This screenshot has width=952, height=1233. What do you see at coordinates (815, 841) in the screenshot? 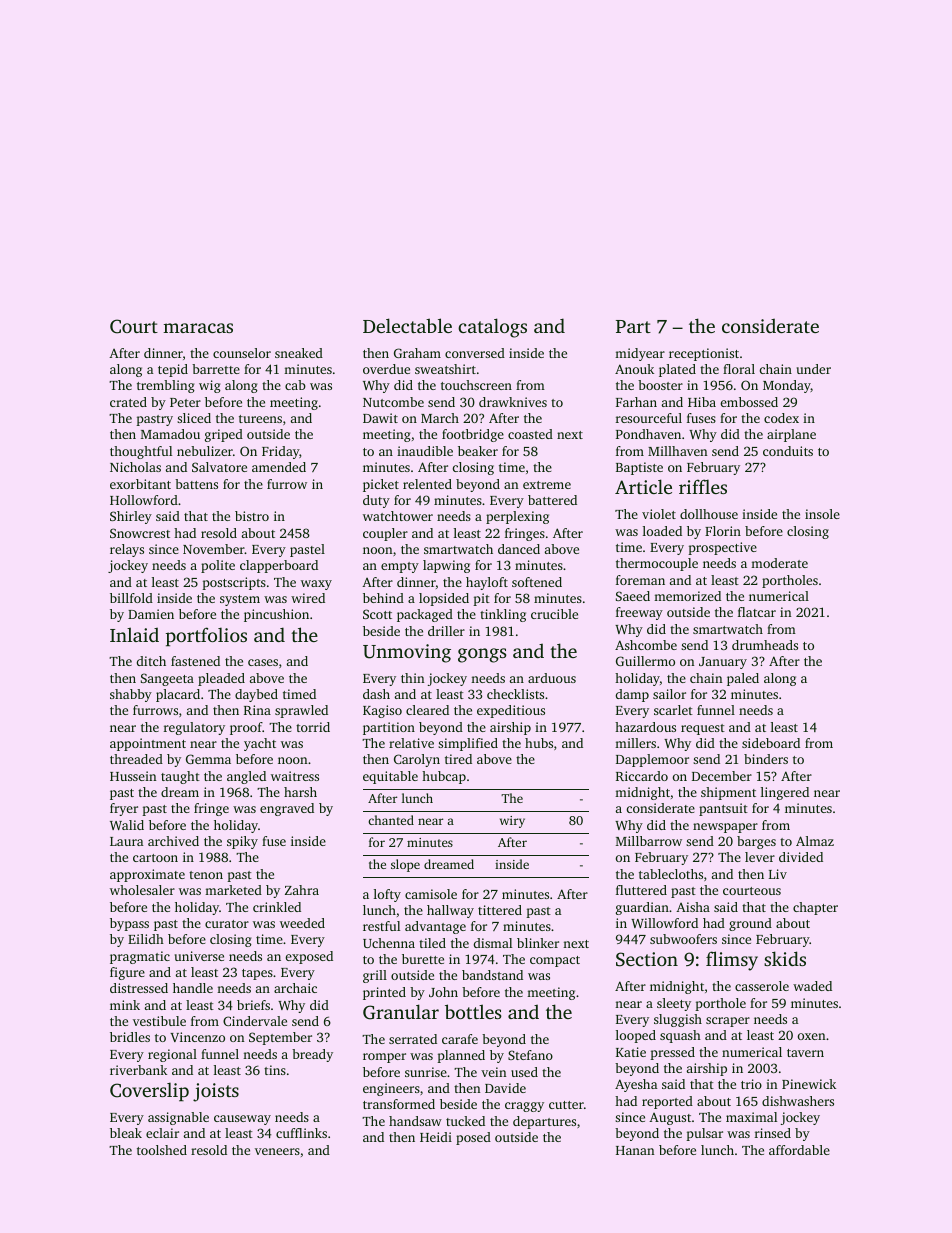
I see `Almaz` at bounding box center [815, 841].
